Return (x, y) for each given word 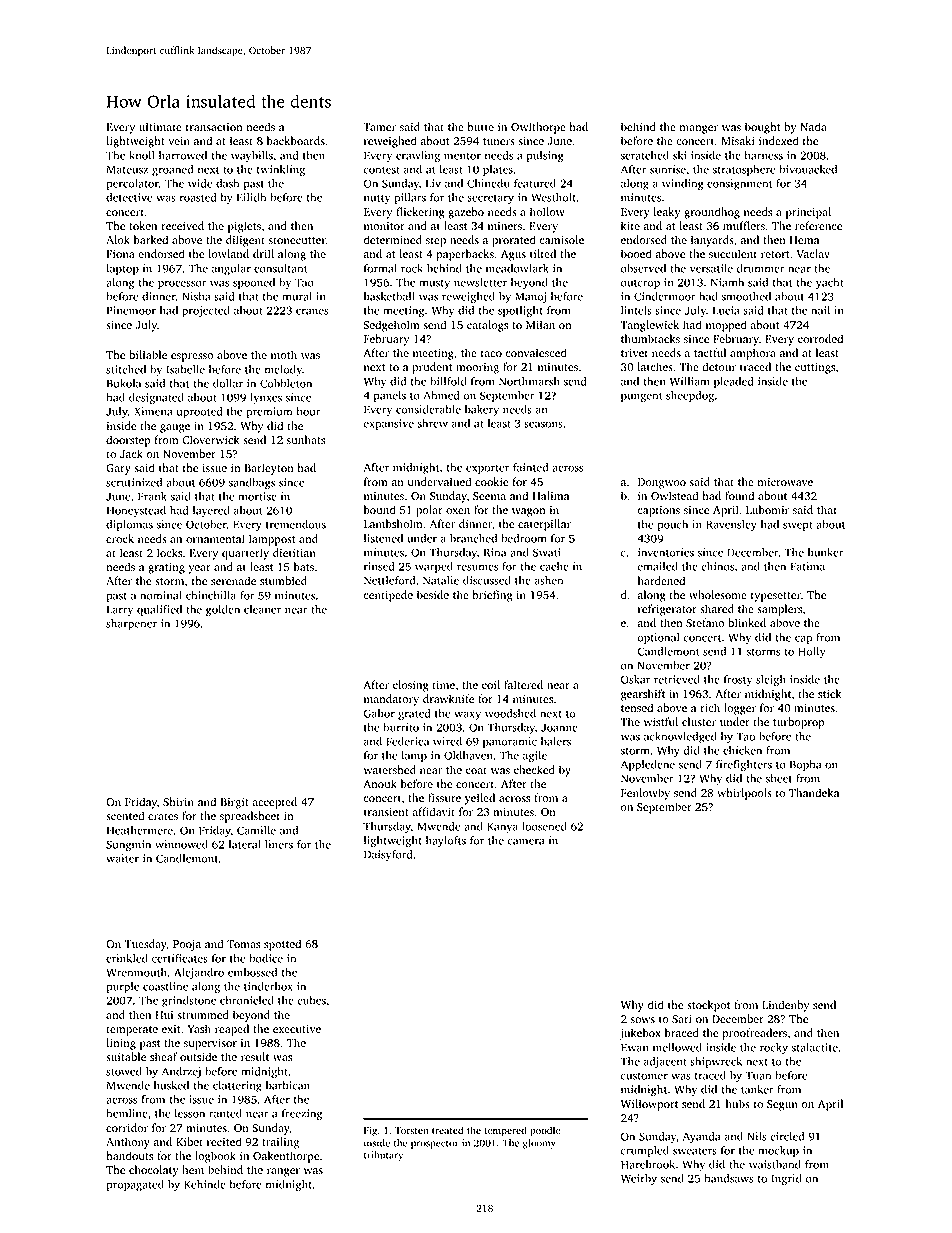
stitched (126, 369)
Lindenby (785, 1006)
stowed (124, 1071)
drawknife (448, 698)
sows (643, 1020)
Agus (513, 255)
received (182, 225)
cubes (311, 1000)
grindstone (189, 1002)
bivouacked (808, 169)
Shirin (178, 802)
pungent (641, 397)
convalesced (536, 352)
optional (658, 638)
